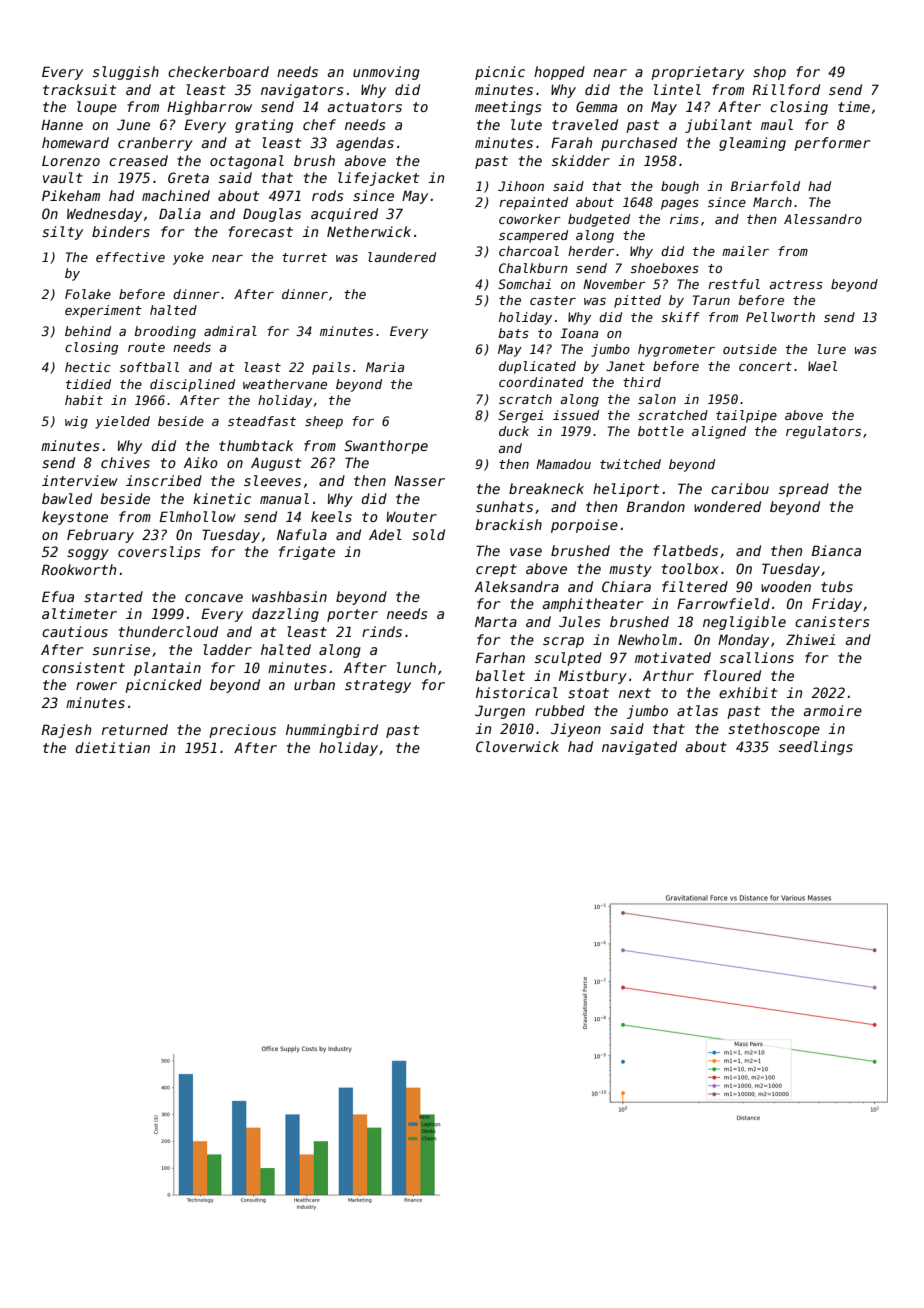 The width and height of the screenshot is (924, 1308). What do you see at coordinates (112, 747) in the screenshot?
I see `dietitian` at bounding box center [112, 747].
